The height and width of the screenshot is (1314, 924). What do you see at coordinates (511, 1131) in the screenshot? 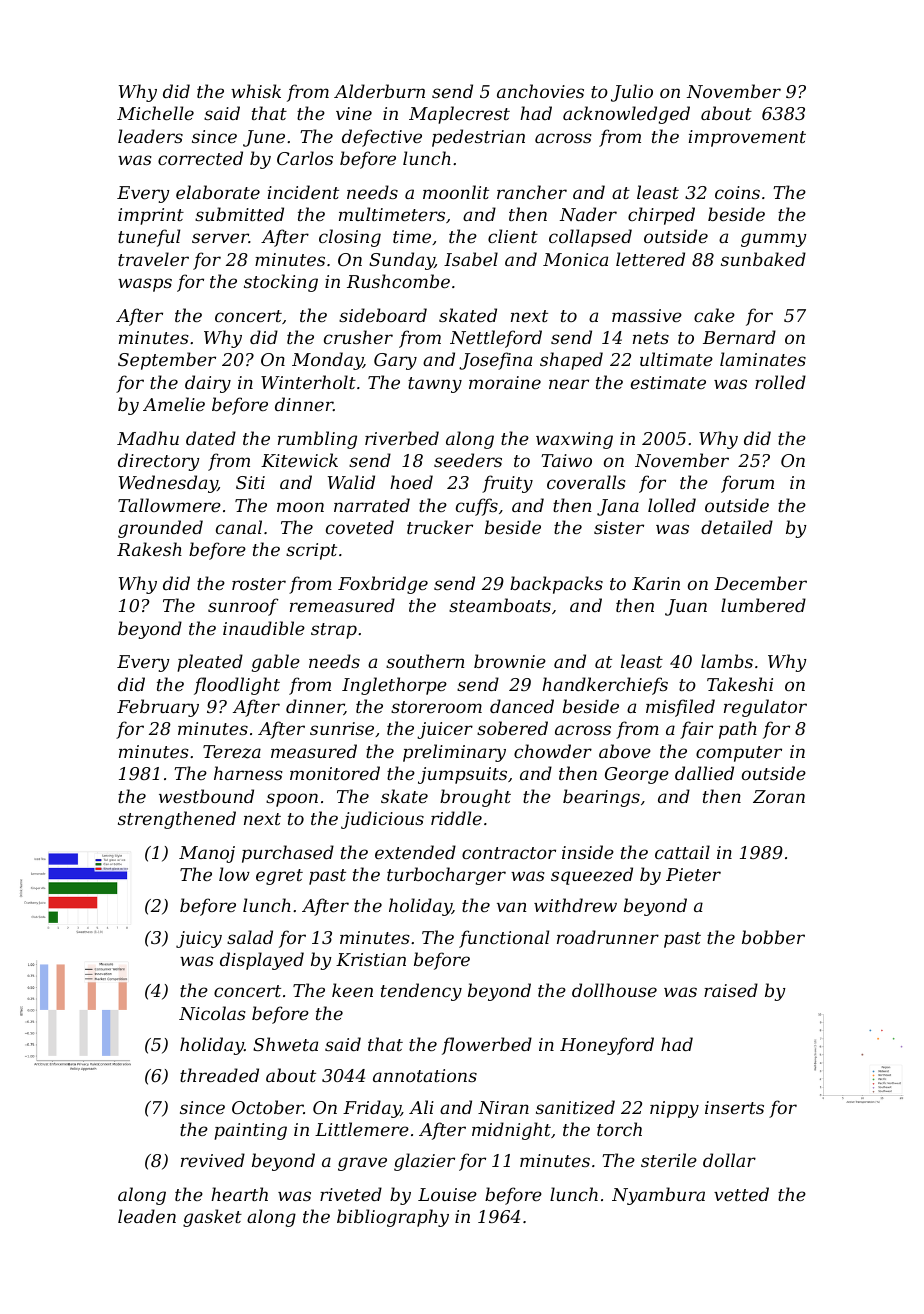
I see `midnight` at bounding box center [511, 1131].
